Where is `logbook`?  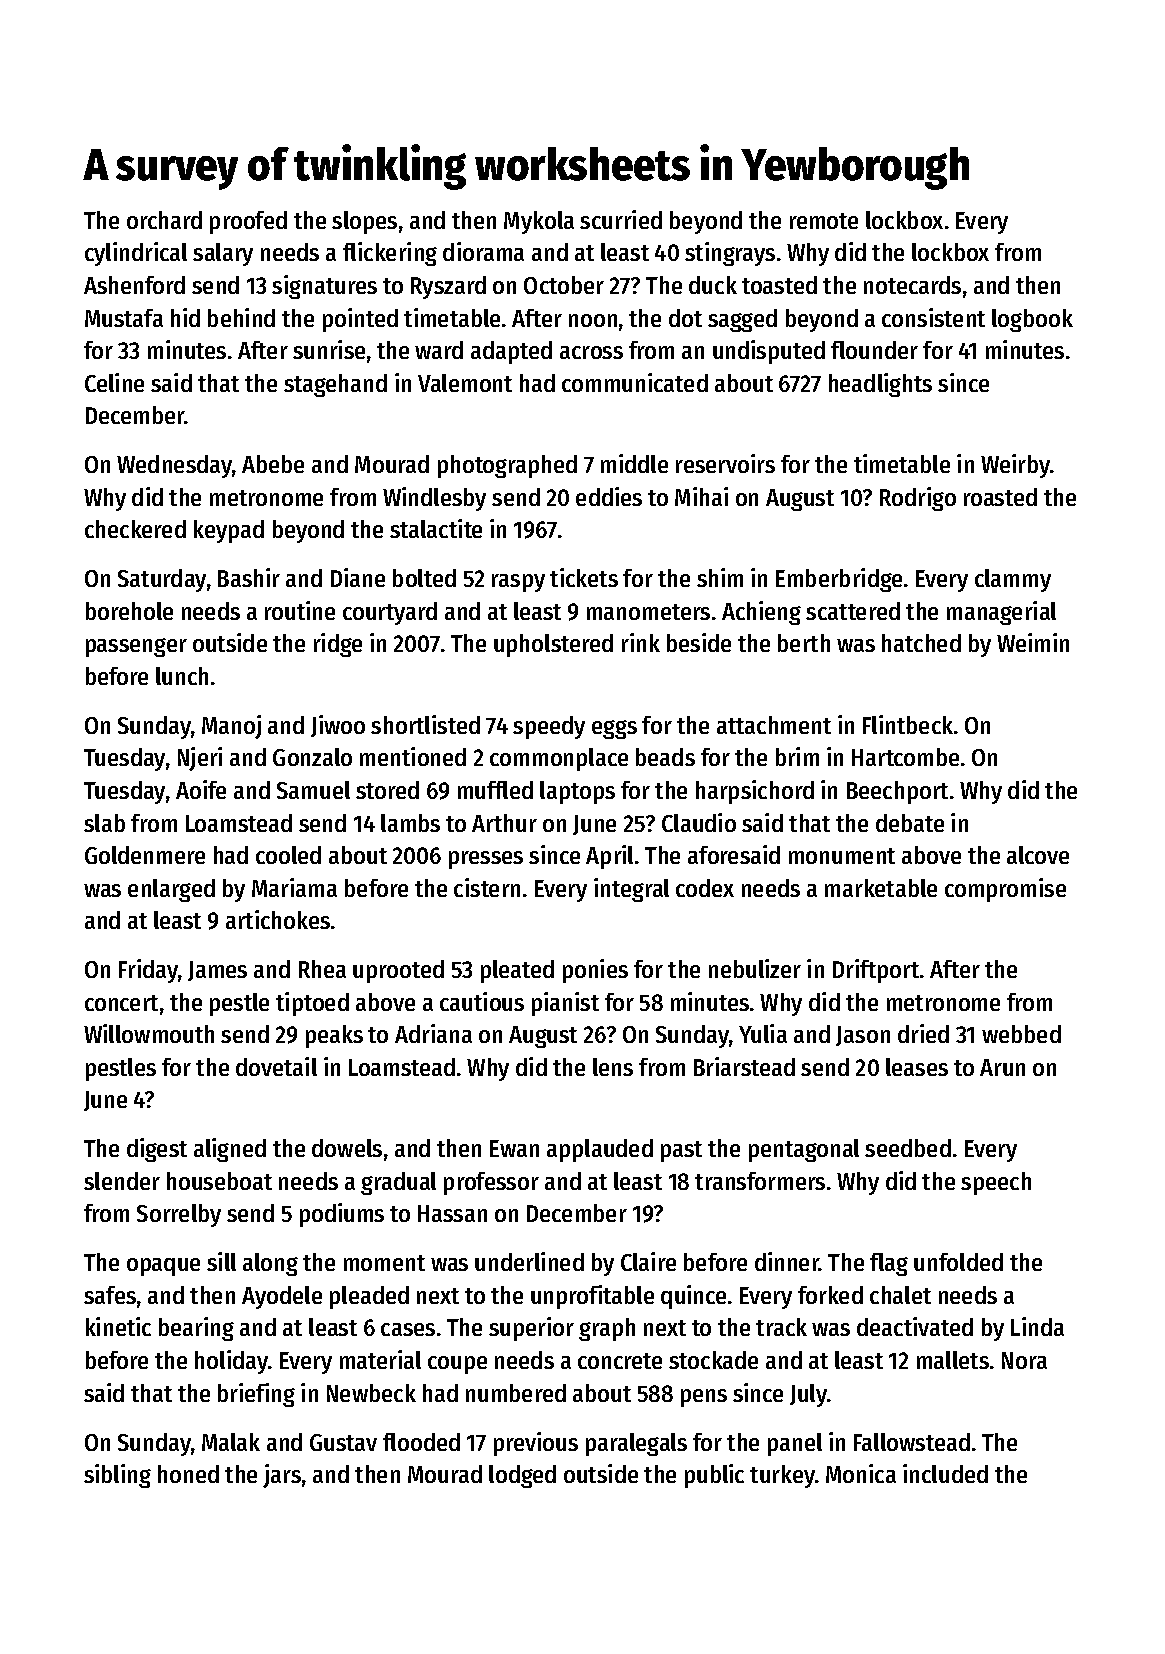
logbook is located at coordinates (1032, 320).
